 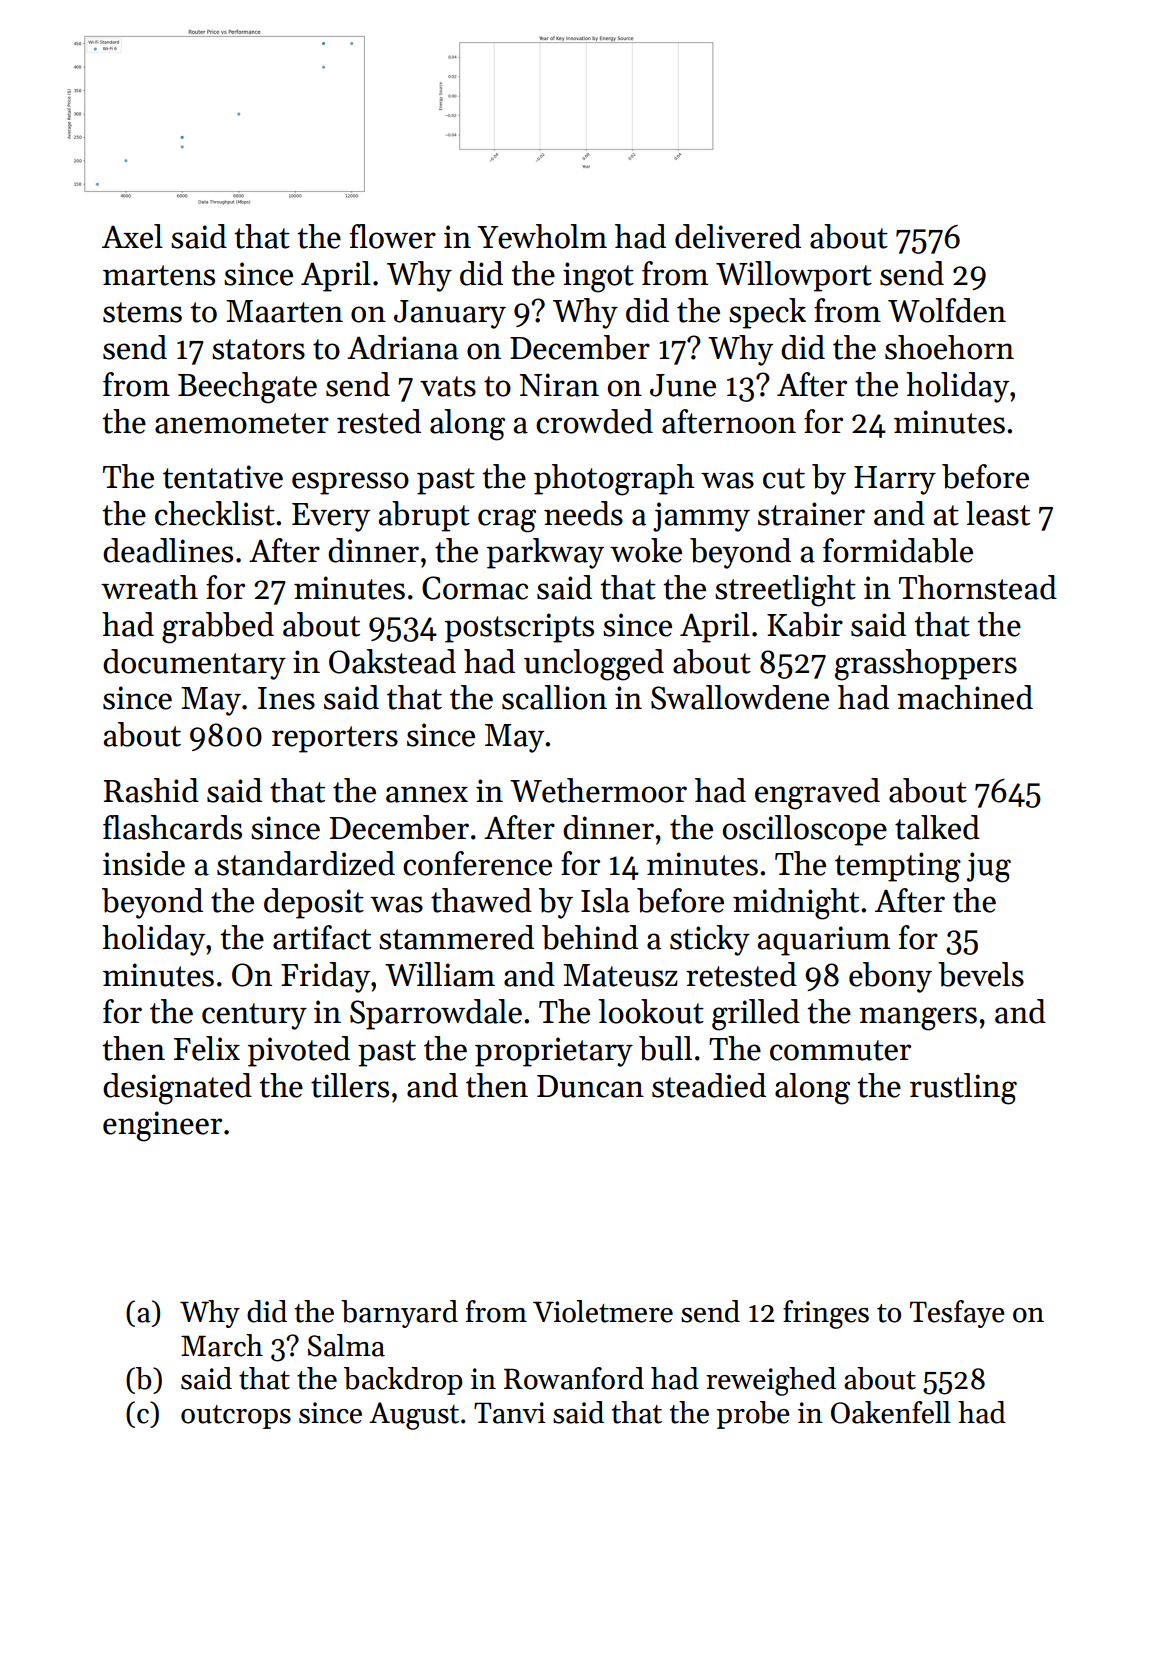 What do you see at coordinates (258, 349) in the screenshot?
I see `stators` at bounding box center [258, 349].
